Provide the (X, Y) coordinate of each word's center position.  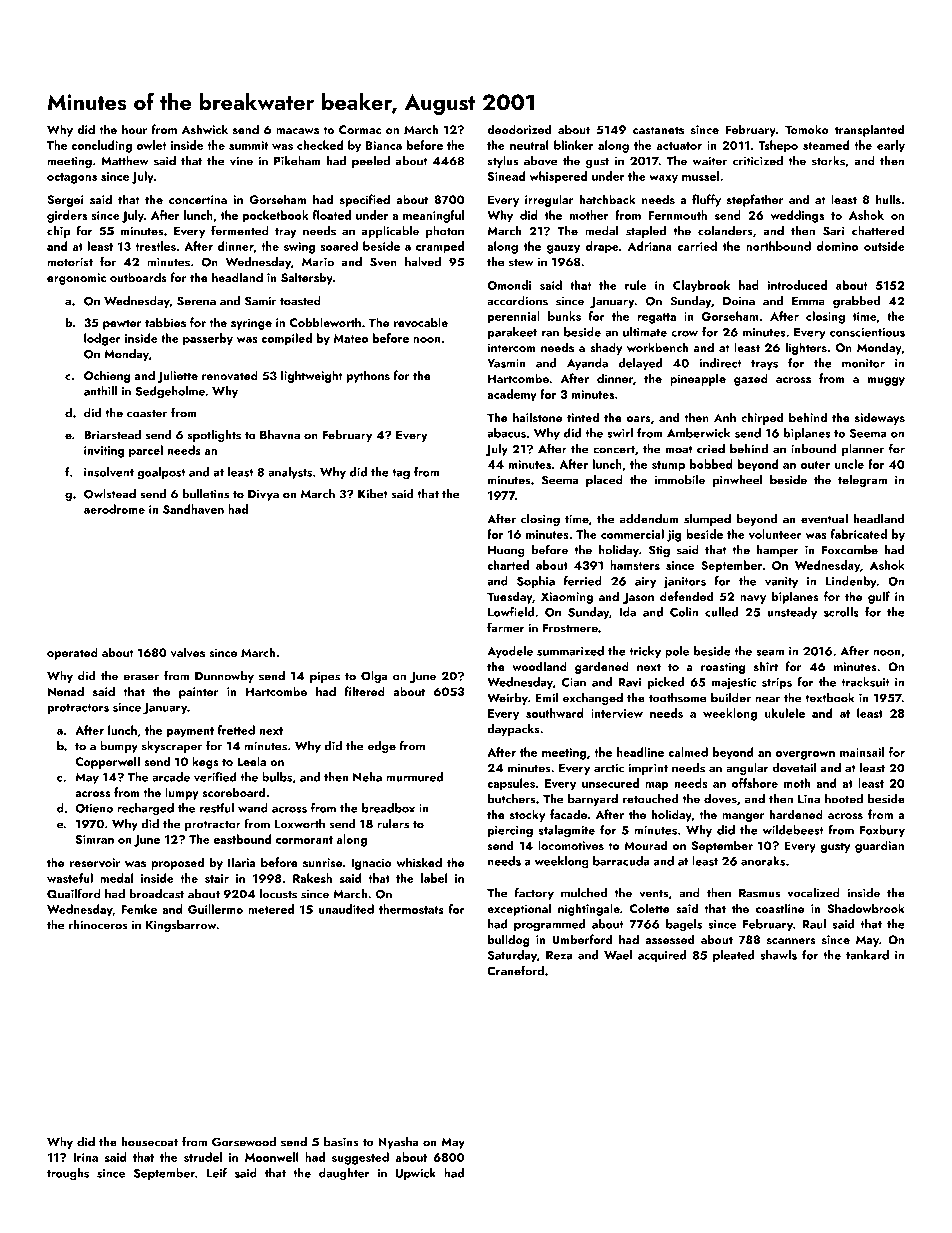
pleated (733, 956)
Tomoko (807, 129)
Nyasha (398, 1143)
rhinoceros (98, 925)
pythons (368, 376)
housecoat (150, 1142)
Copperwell (107, 762)
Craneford (515, 970)
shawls (778, 955)
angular (747, 769)
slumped (707, 520)
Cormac (360, 129)
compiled (286, 339)
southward (555, 713)
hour (134, 129)
